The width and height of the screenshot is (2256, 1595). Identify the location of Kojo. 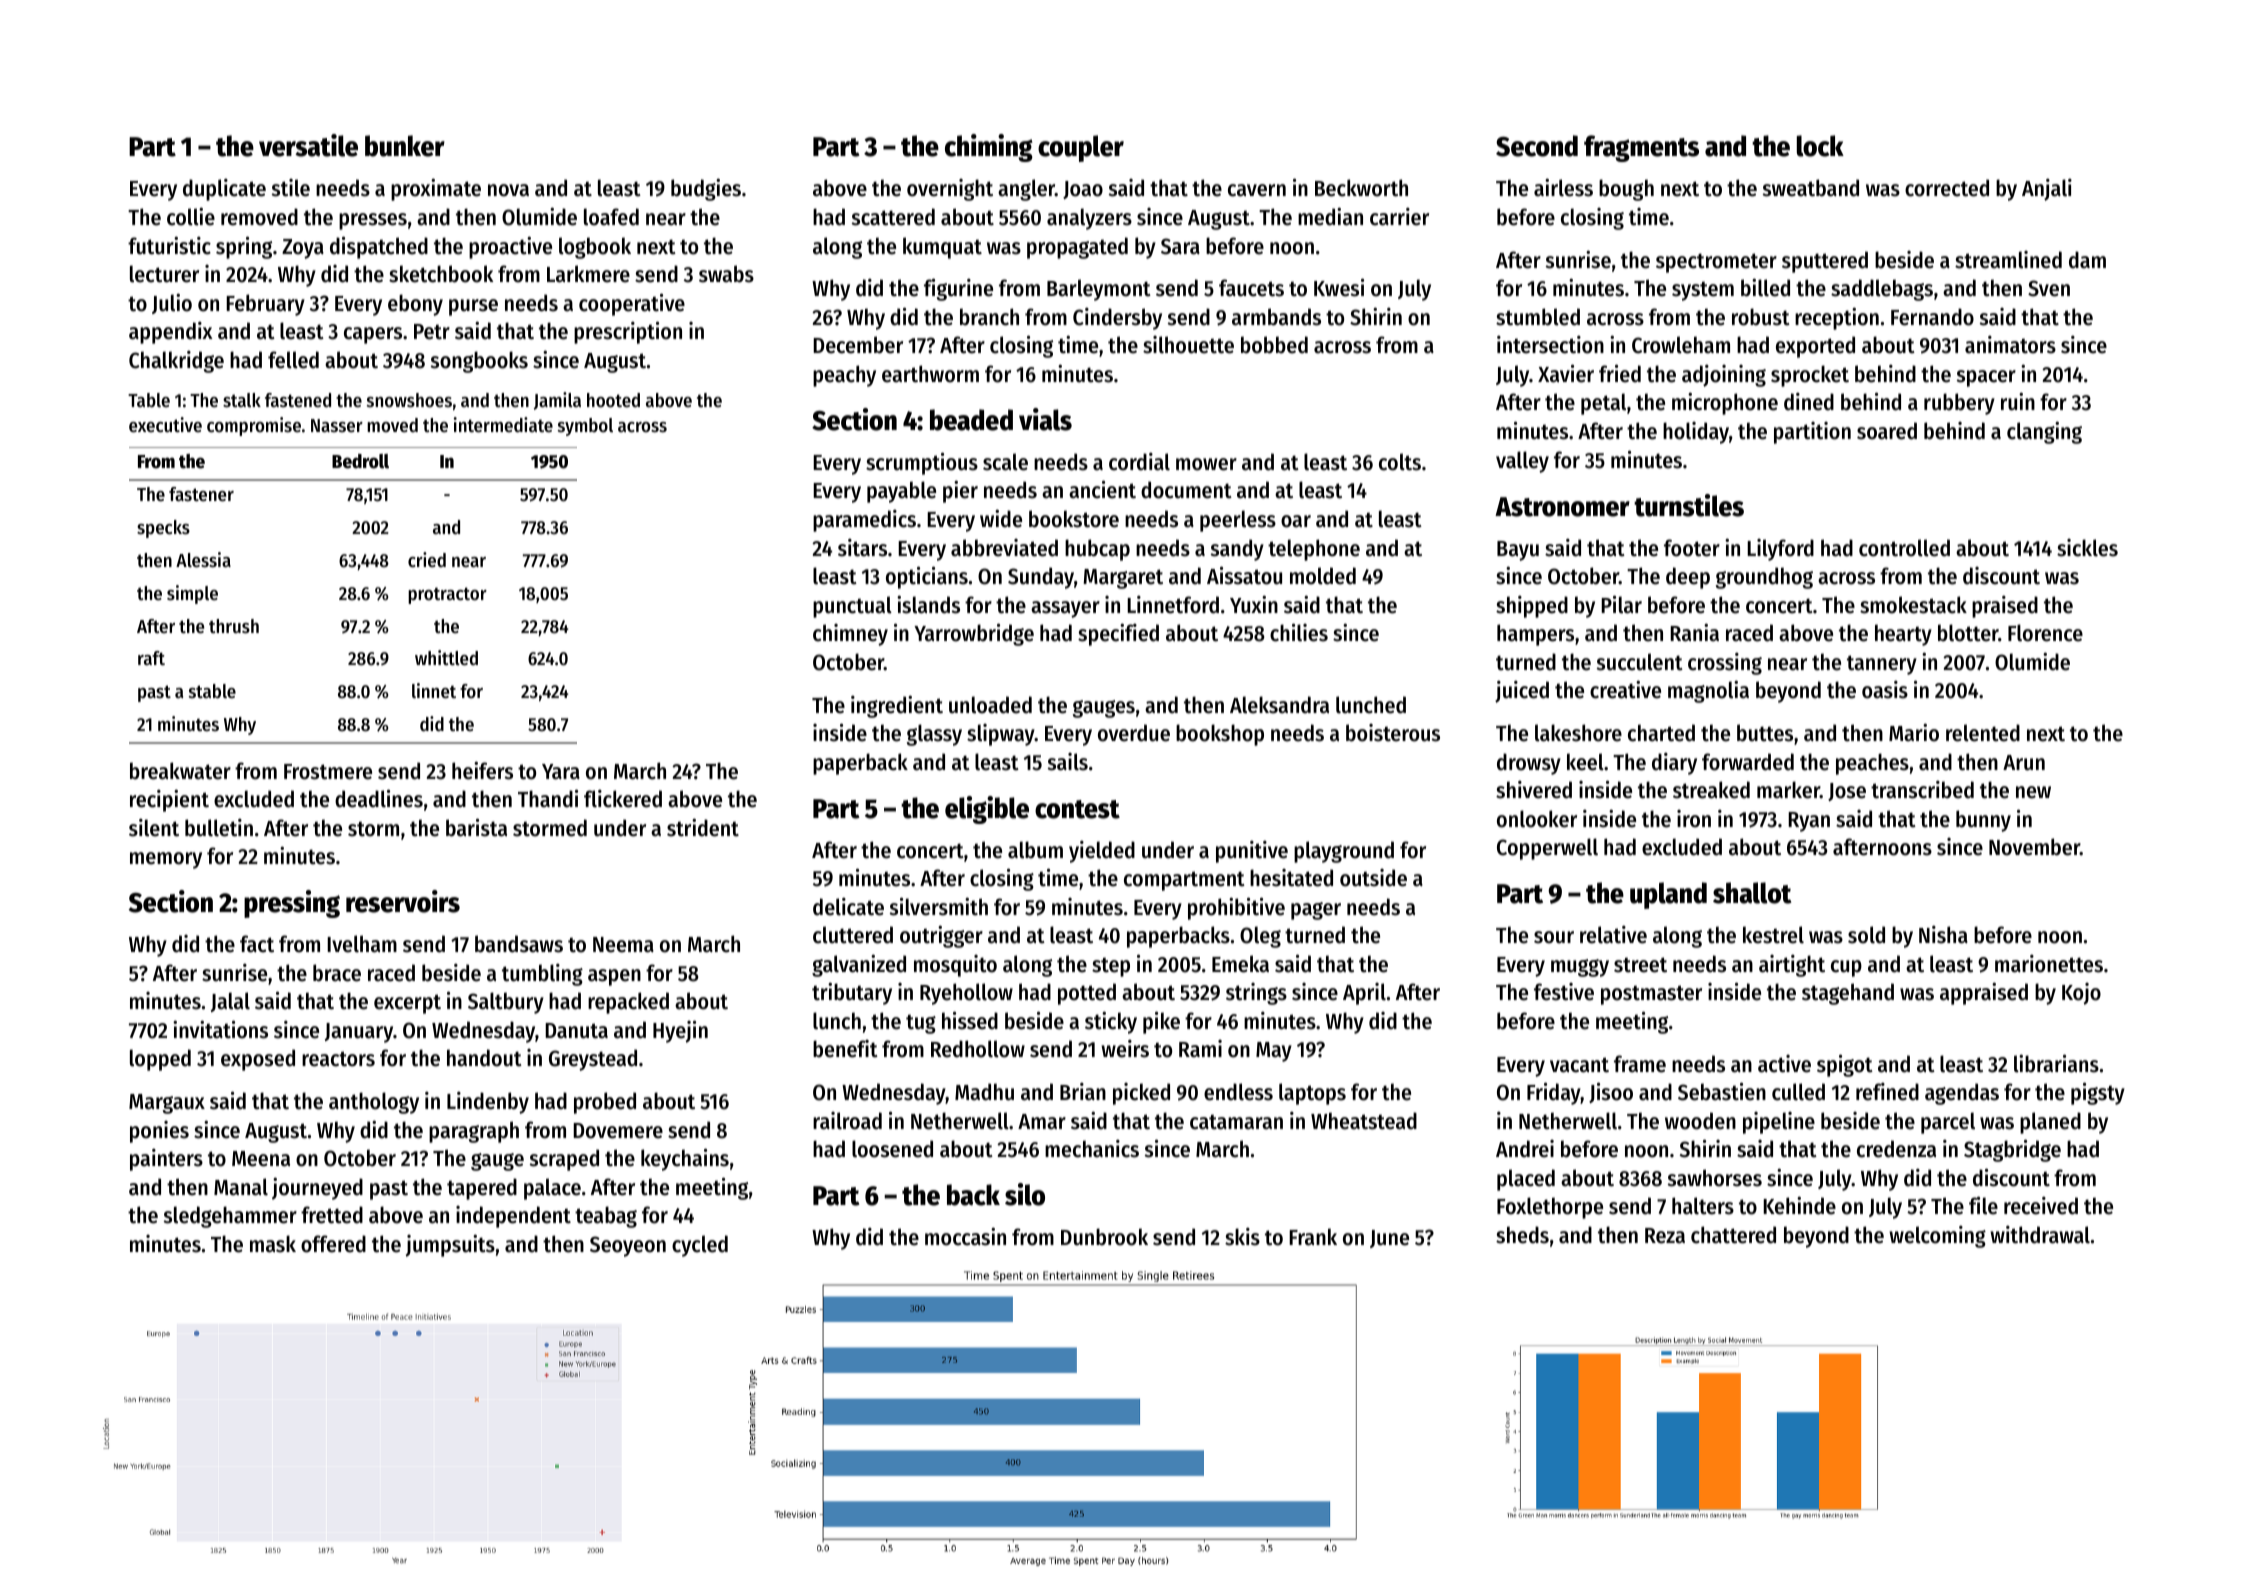
(2081, 994).
